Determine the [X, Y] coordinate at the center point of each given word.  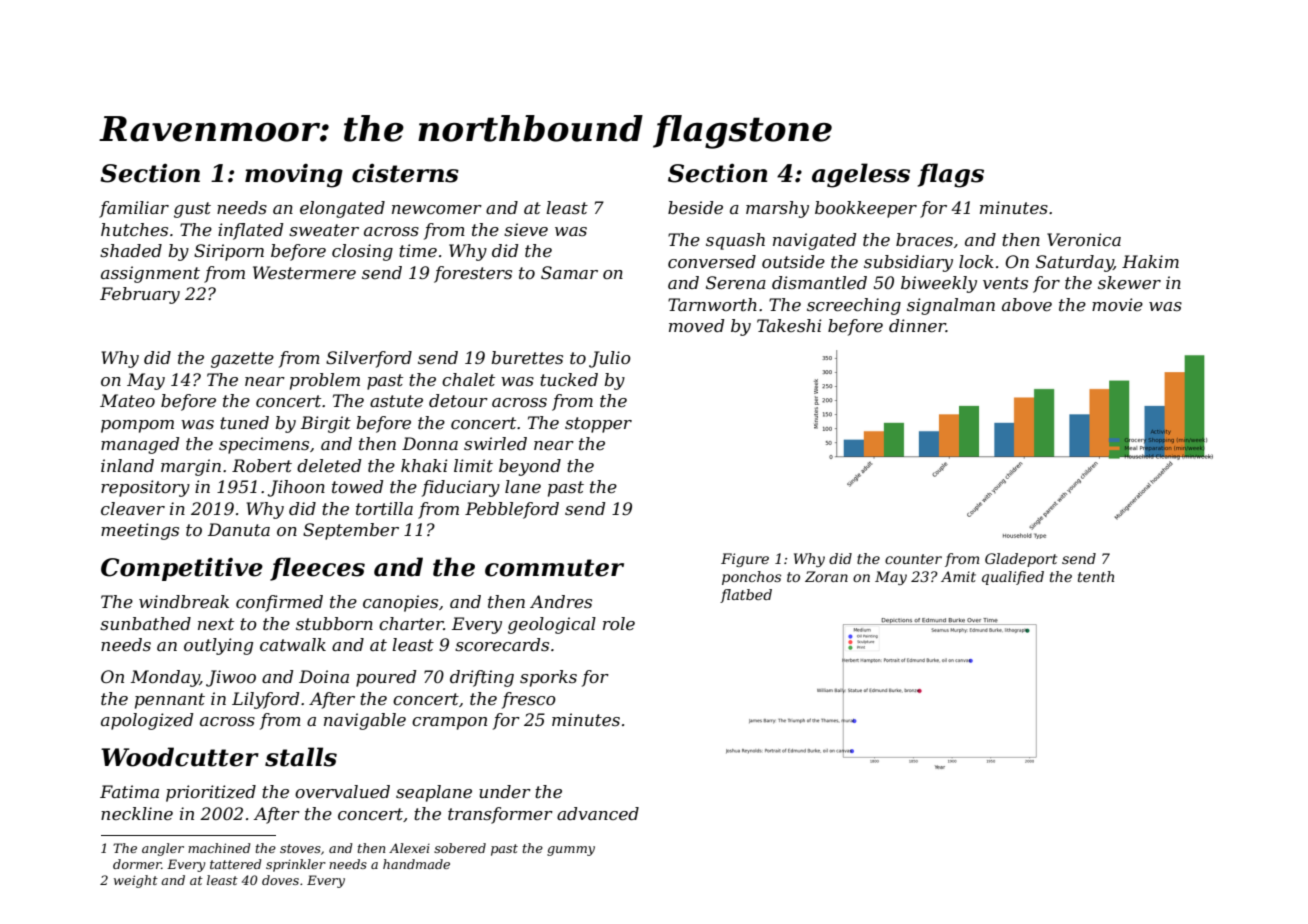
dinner [917, 325]
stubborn [334, 623]
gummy [571, 851]
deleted [329, 465]
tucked [569, 379]
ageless [861, 175]
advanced [598, 813]
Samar [569, 272]
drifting [482, 678]
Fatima [129, 791]
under [505, 791]
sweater [324, 230]
